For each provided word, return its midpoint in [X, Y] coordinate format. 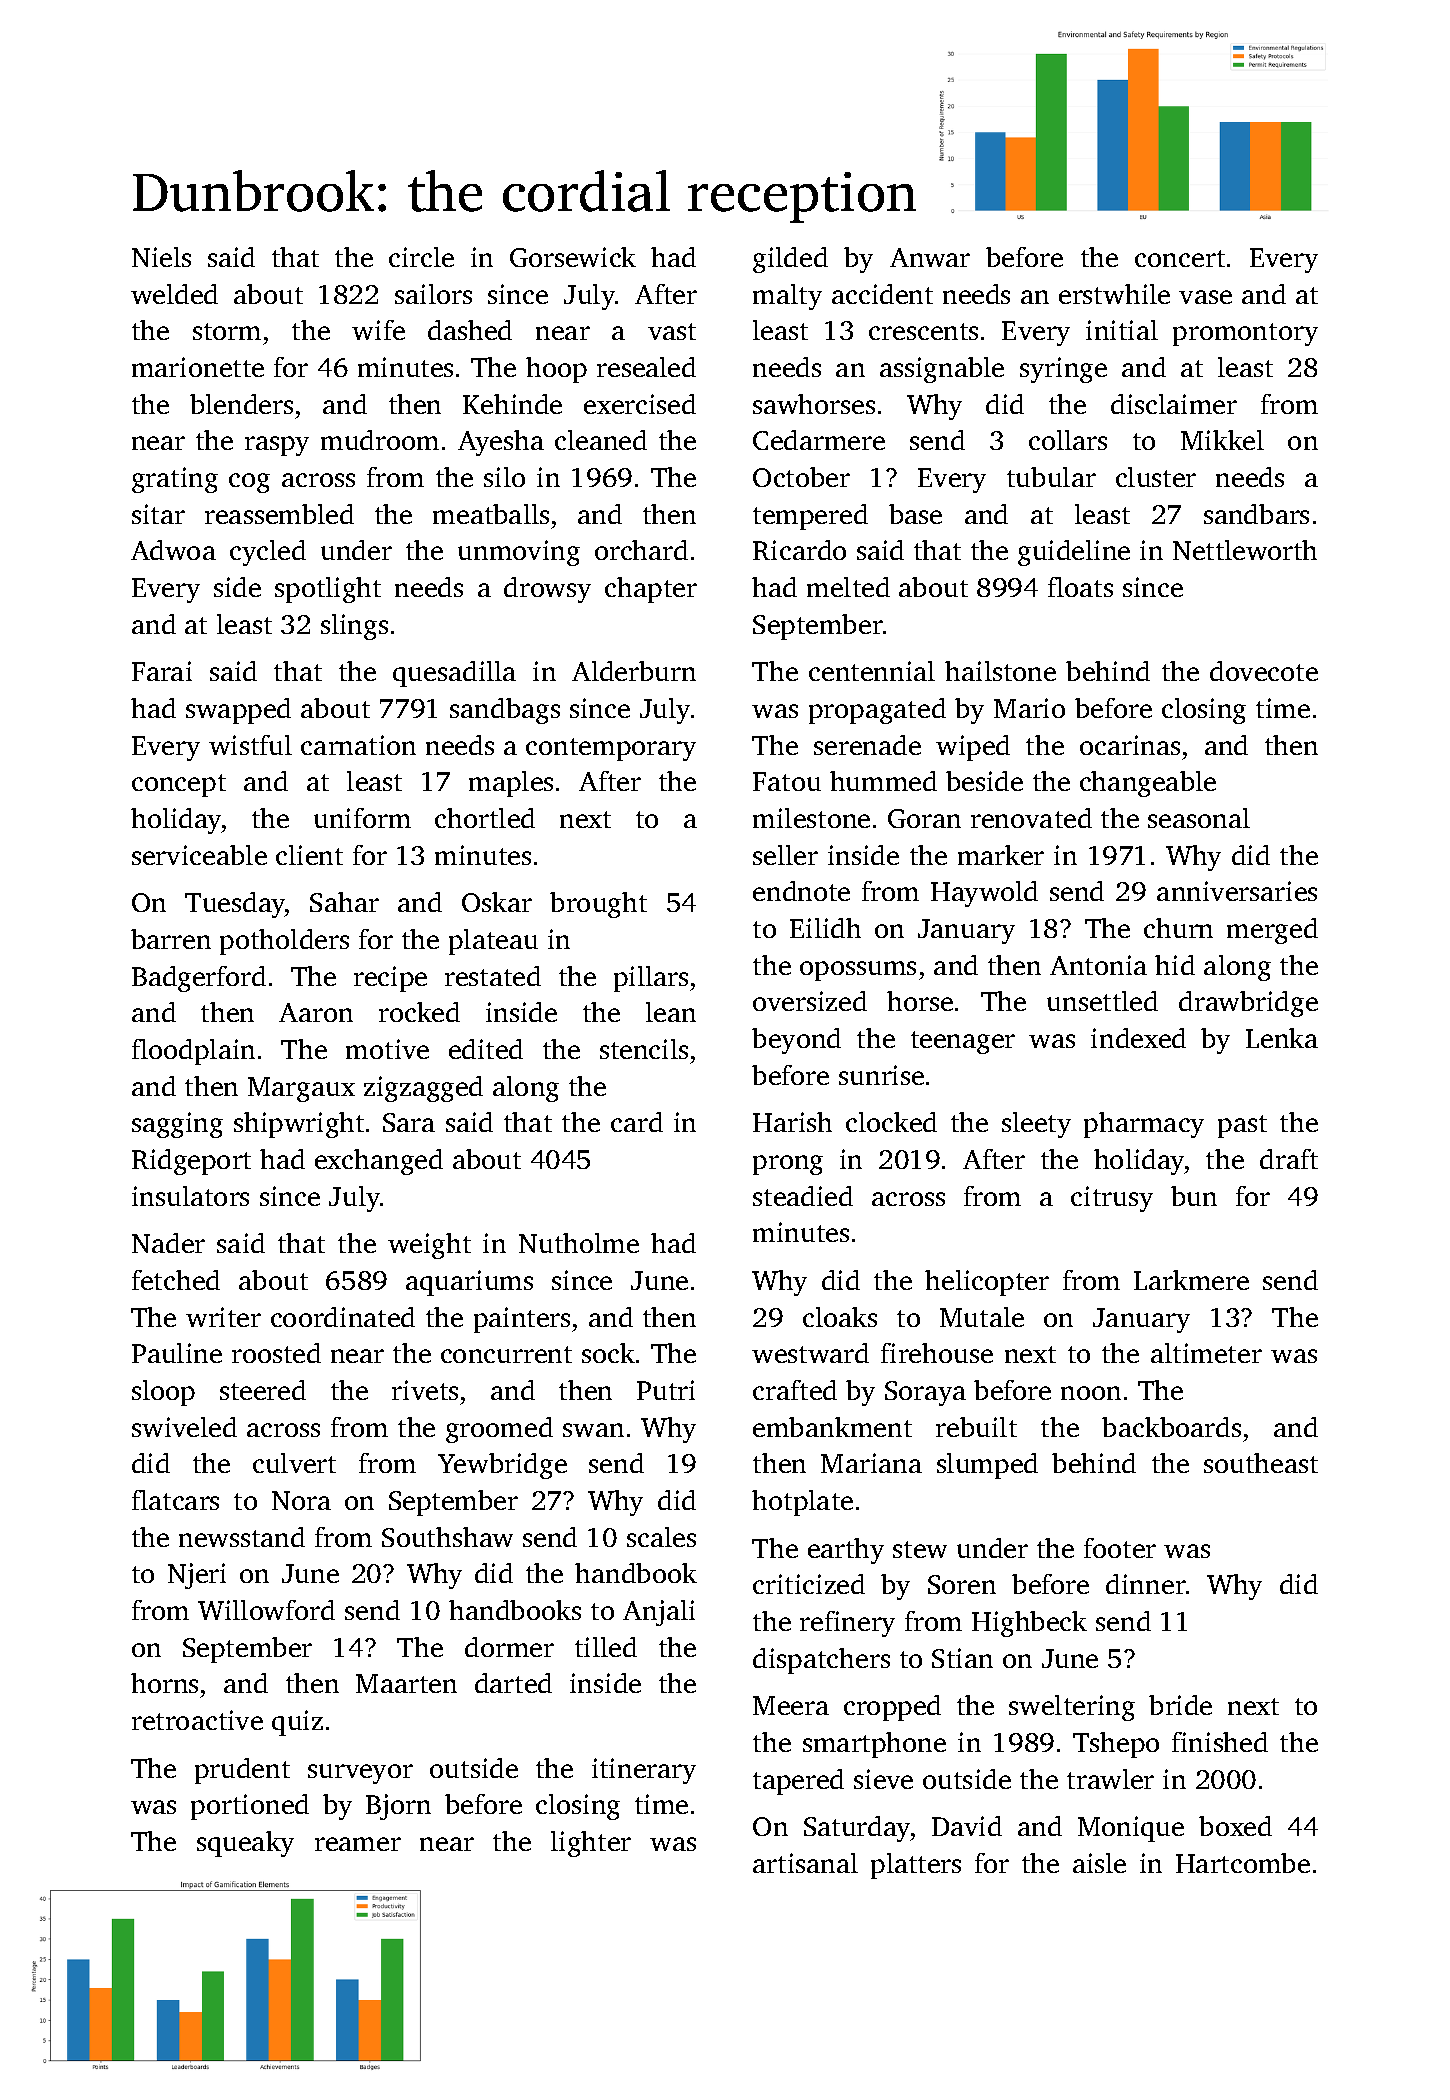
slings [354, 627]
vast [672, 331]
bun [1194, 1196]
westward [810, 1353]
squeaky [245, 1844]
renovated [1031, 818]
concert [1180, 258]
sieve [883, 1779]
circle [421, 257]
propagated [877, 711]
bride [1180, 1705]
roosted [276, 1353]
